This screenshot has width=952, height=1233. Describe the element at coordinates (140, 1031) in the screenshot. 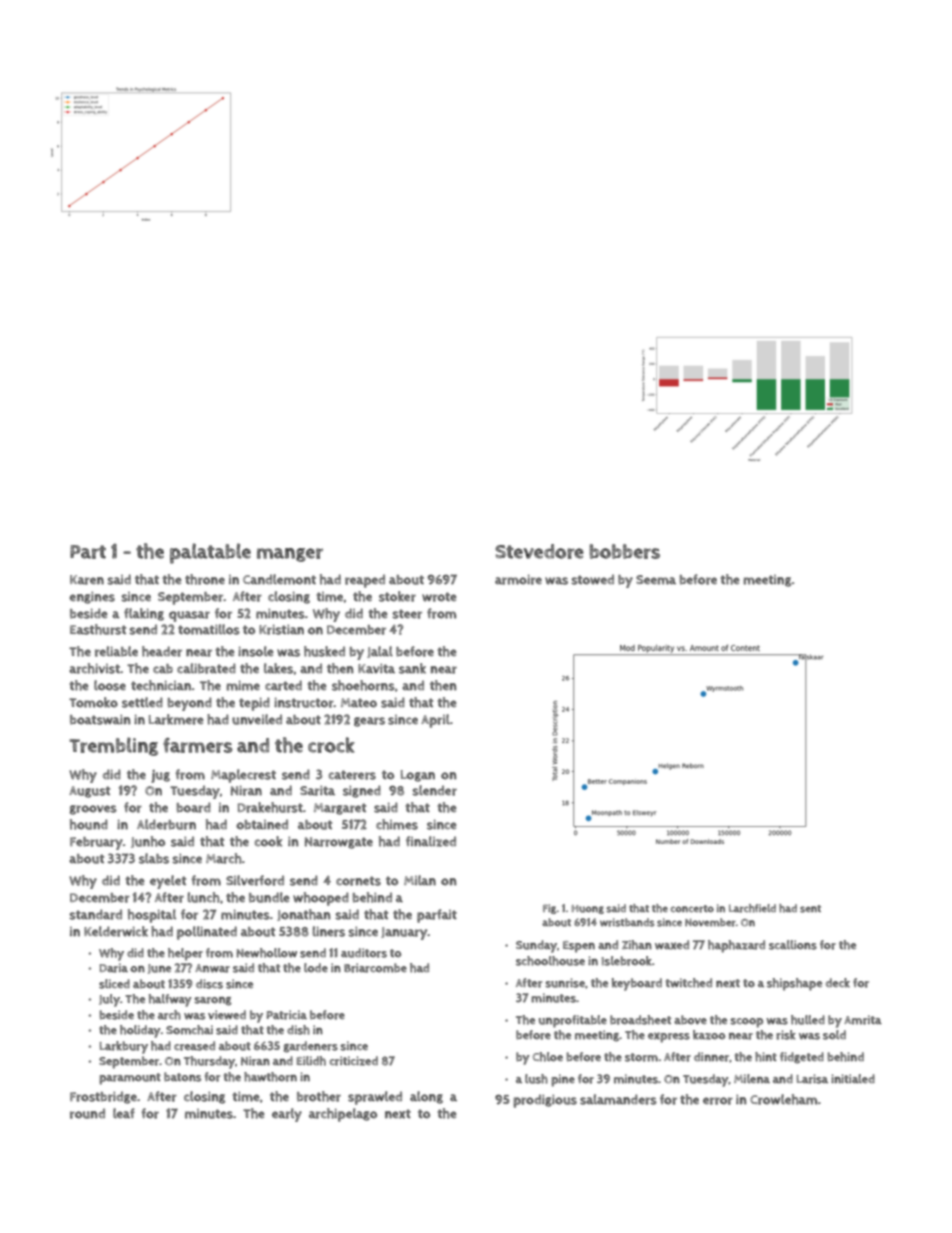

I see `holiday` at that location.
